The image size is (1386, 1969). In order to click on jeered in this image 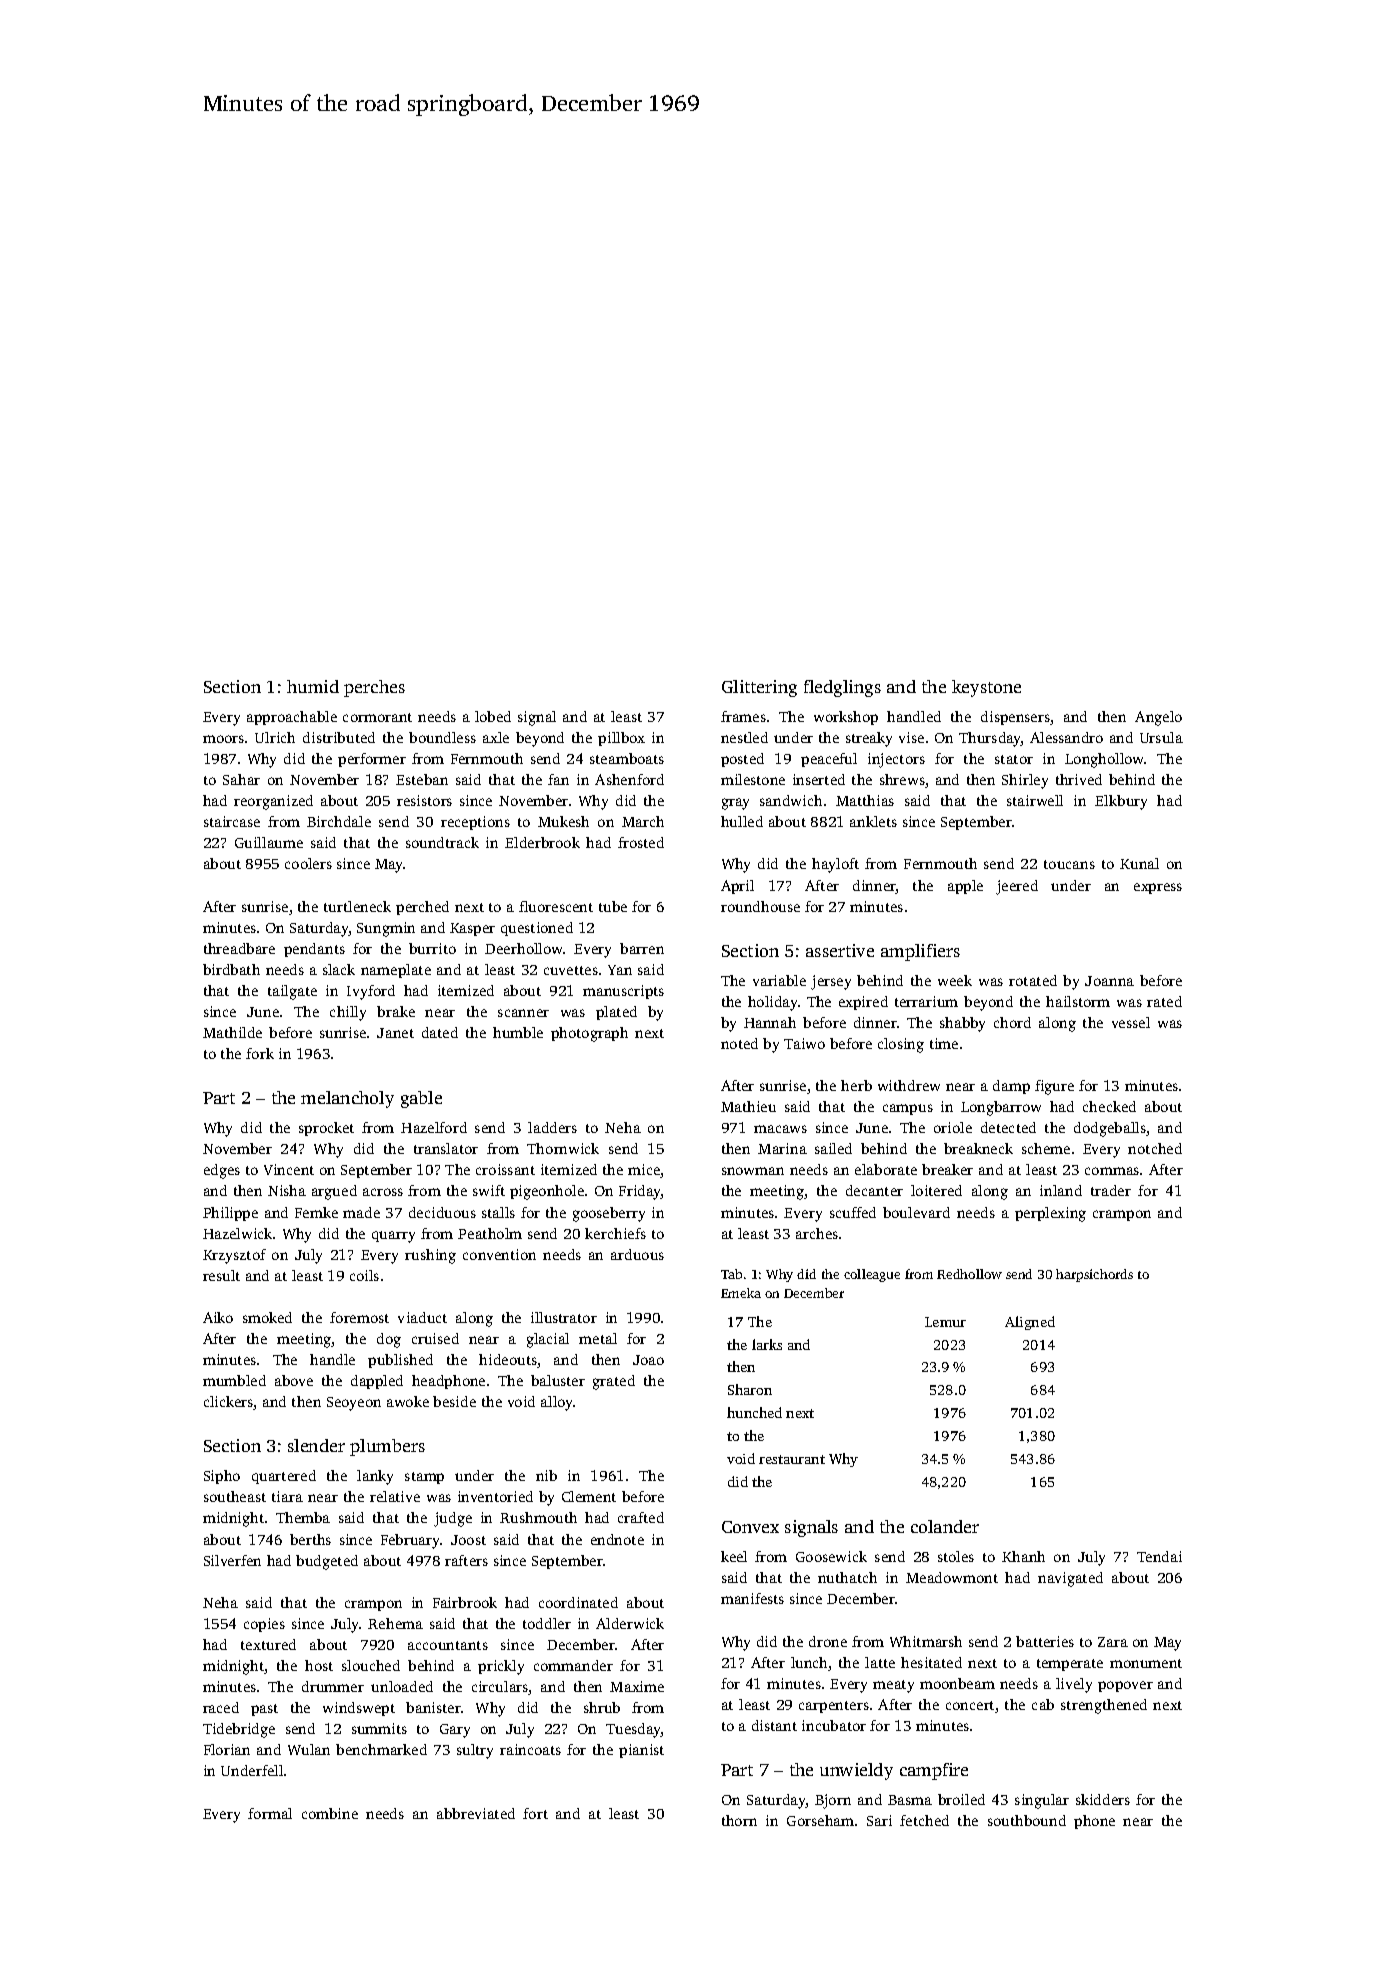, I will do `click(1017, 887)`.
